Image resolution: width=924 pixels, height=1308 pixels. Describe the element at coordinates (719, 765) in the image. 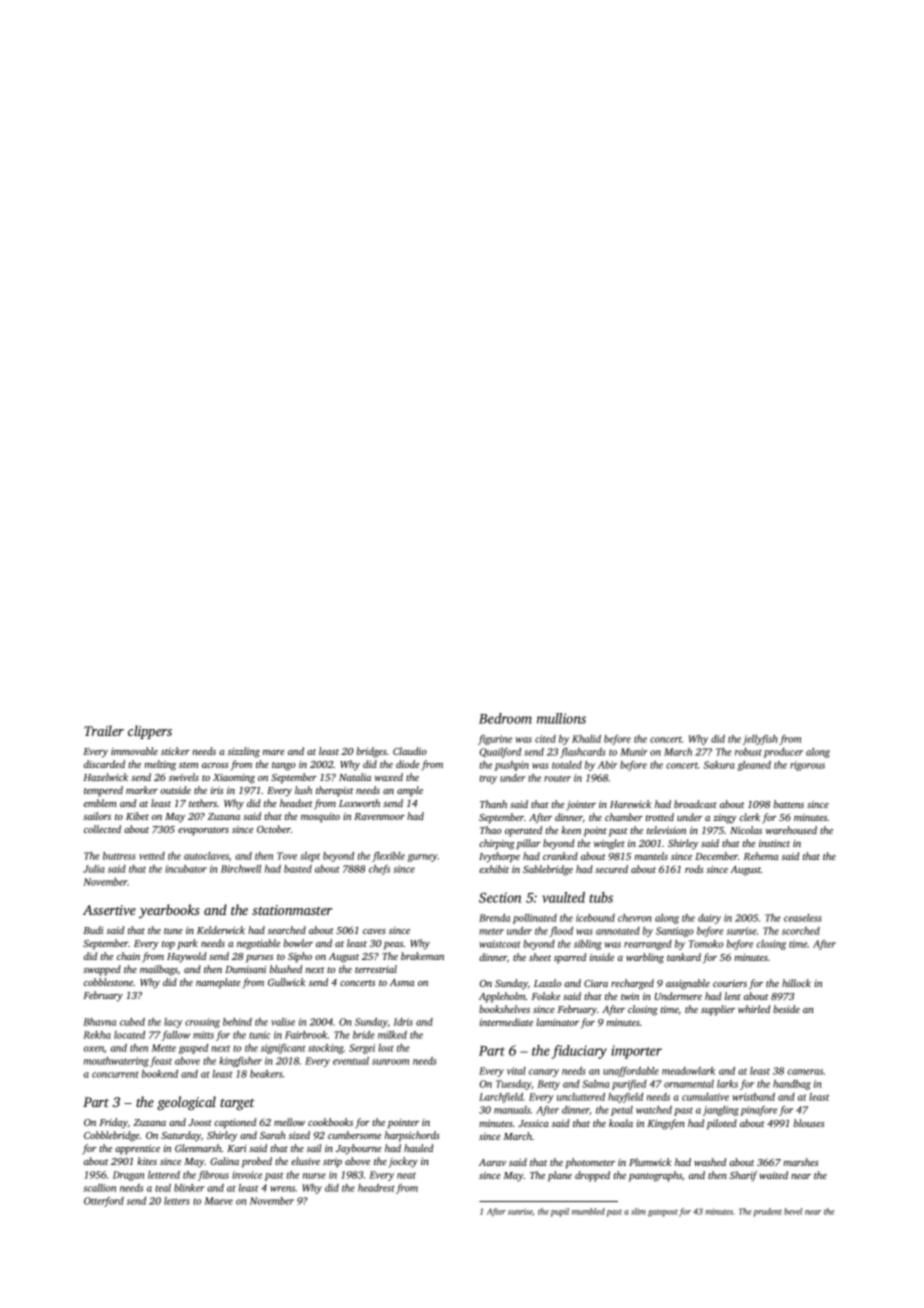

I see `Sakura` at that location.
